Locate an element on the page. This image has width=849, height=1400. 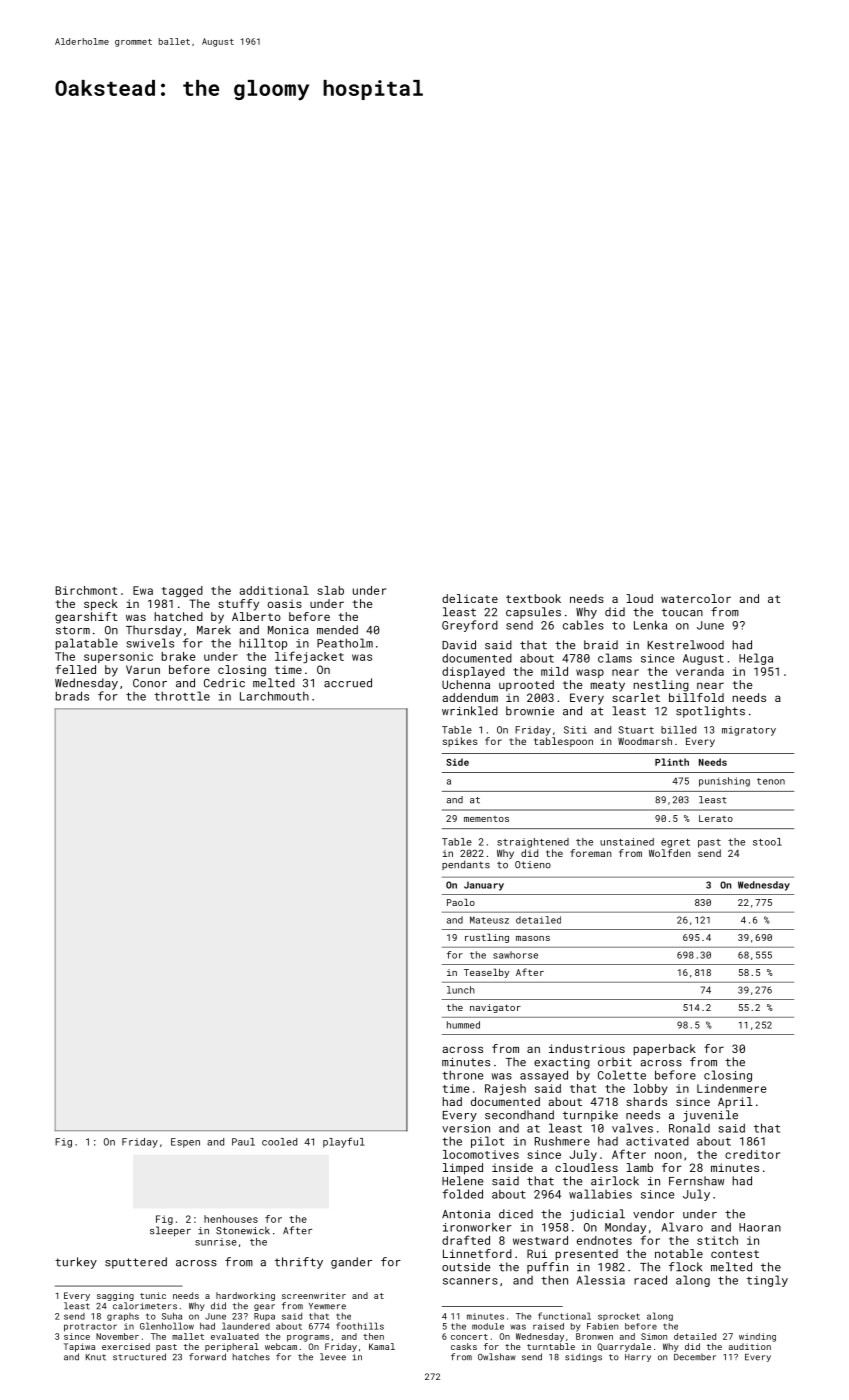
scanners is located at coordinates (470, 1281).
